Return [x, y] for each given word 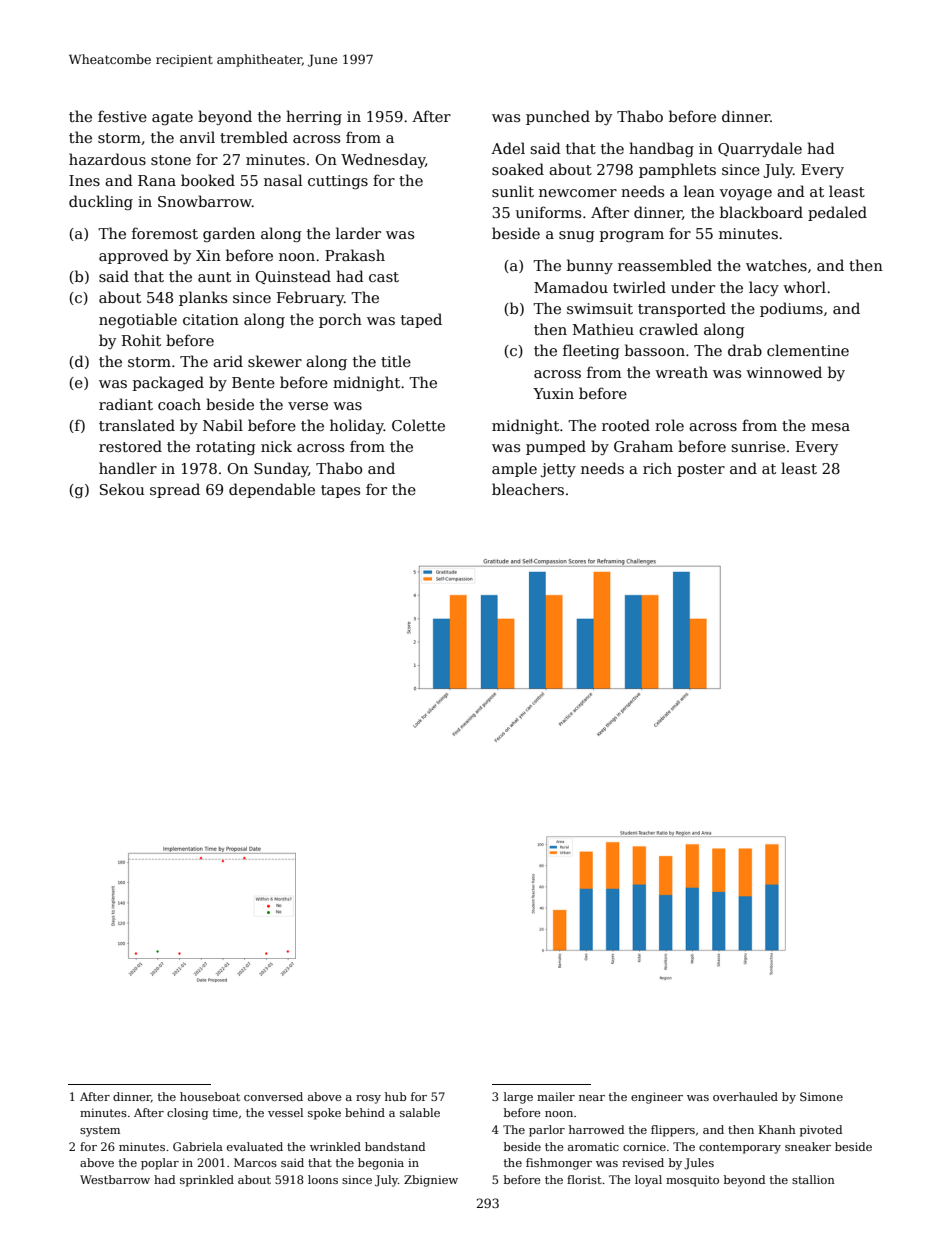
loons [323, 1179]
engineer [657, 1098]
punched [558, 117]
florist [584, 1179]
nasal [283, 180]
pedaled [837, 213]
